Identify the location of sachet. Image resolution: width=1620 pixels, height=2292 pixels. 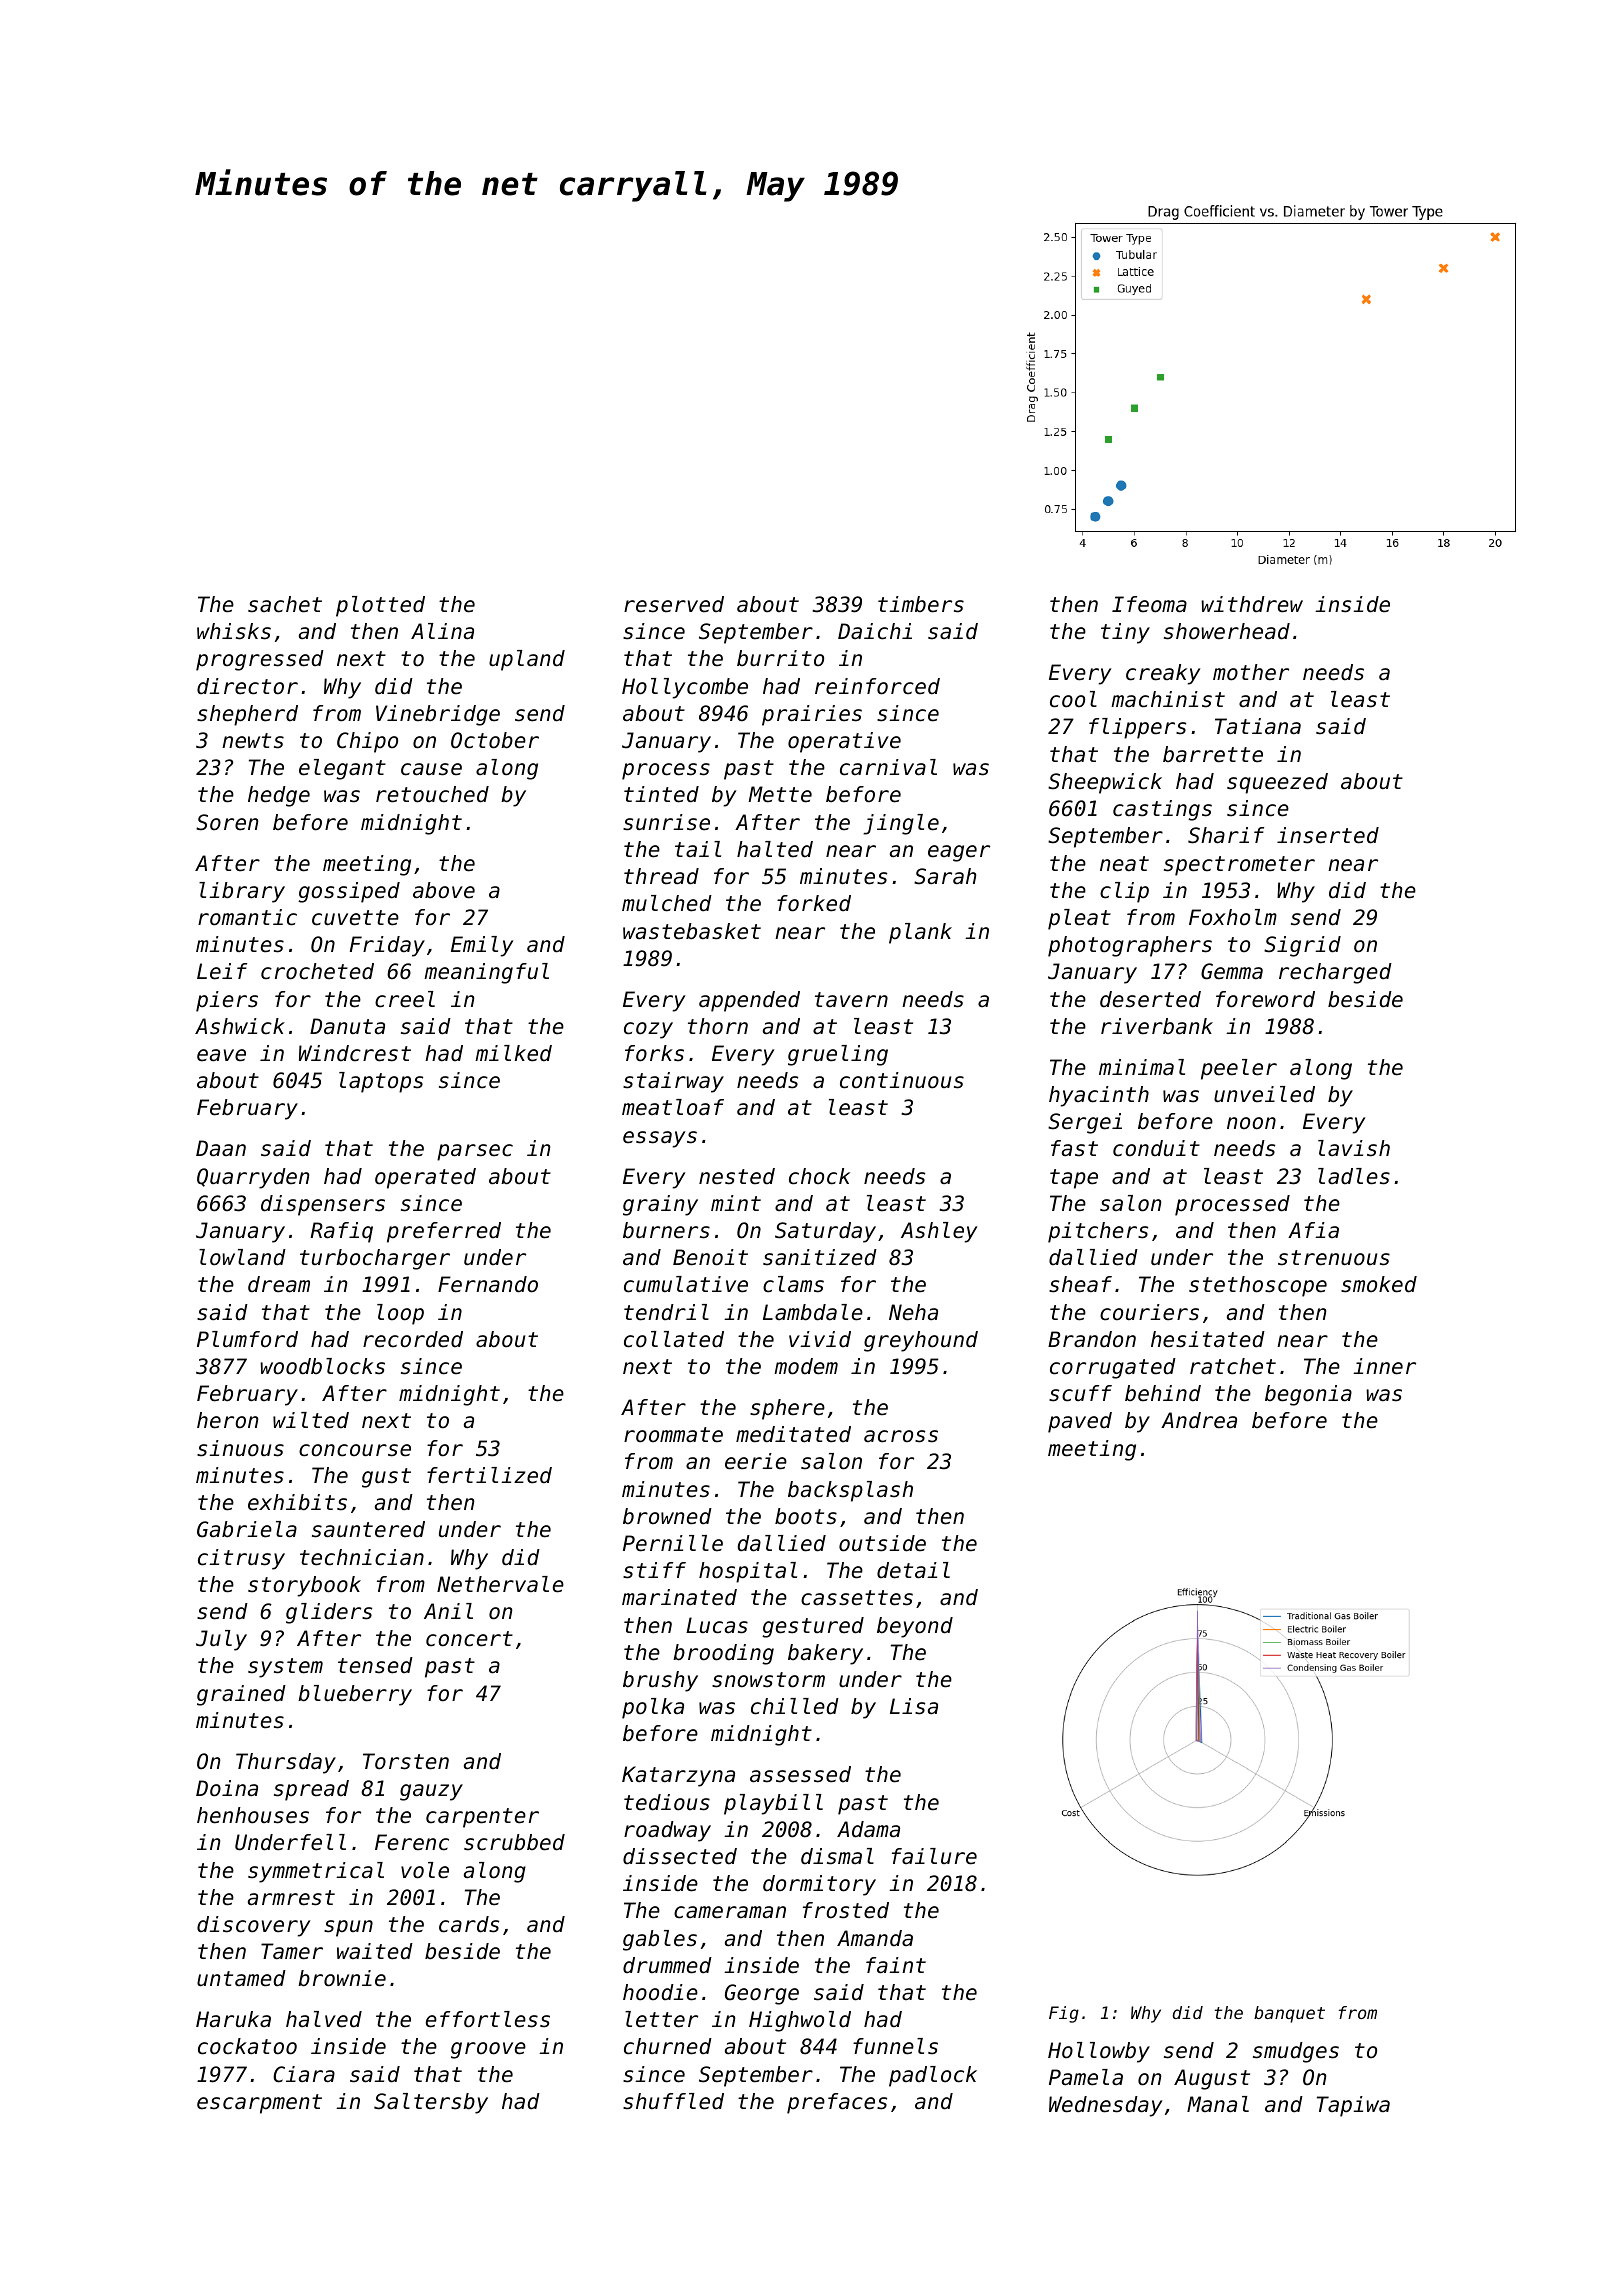
(285, 604).
